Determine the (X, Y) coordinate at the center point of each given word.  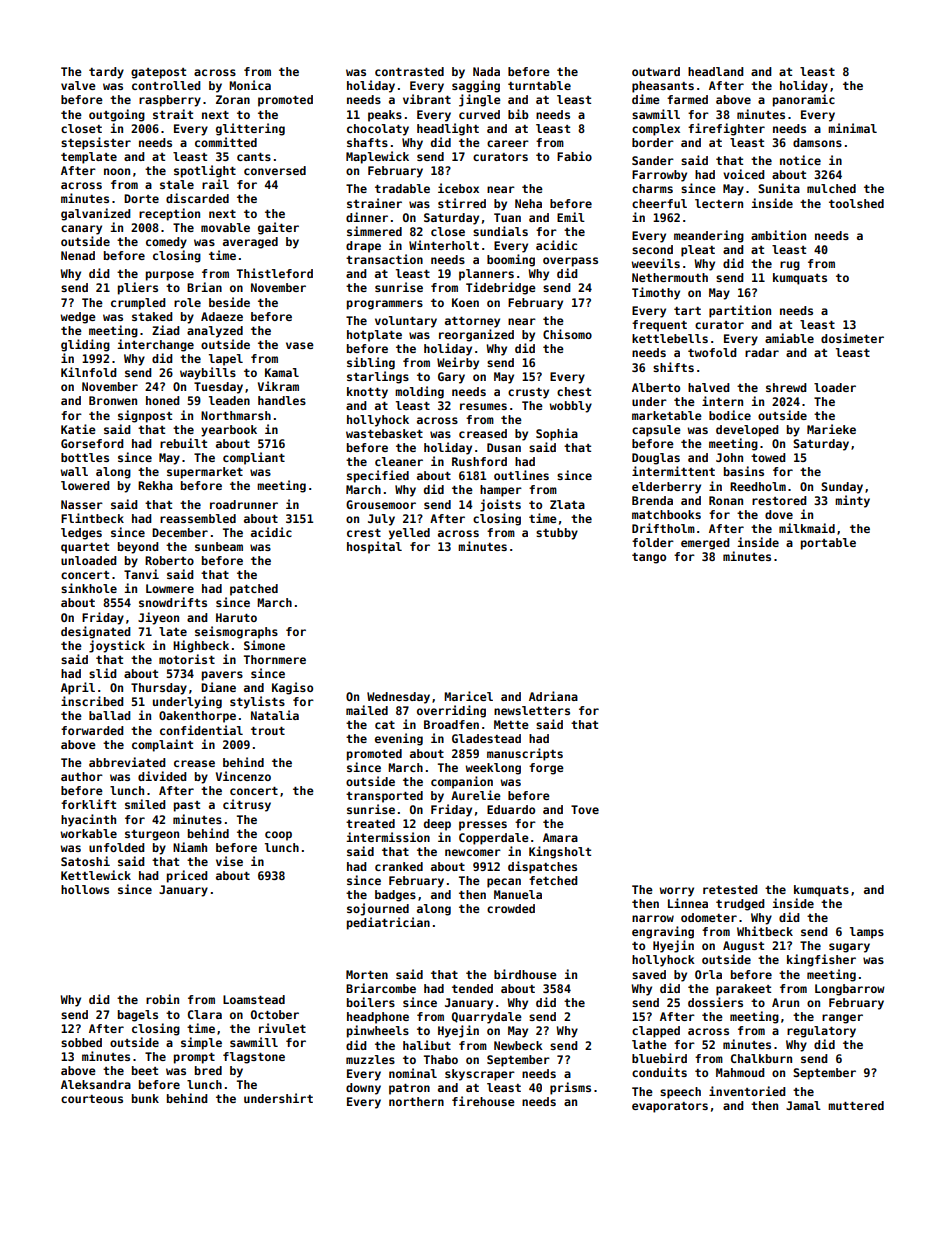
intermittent (673, 471)
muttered (856, 1105)
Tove (585, 809)
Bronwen (113, 400)
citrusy (247, 805)
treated (370, 823)
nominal (413, 1073)
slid (103, 673)
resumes (483, 406)
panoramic (804, 100)
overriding (451, 711)
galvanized (96, 214)
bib (518, 114)
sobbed (81, 1042)
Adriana (553, 696)
